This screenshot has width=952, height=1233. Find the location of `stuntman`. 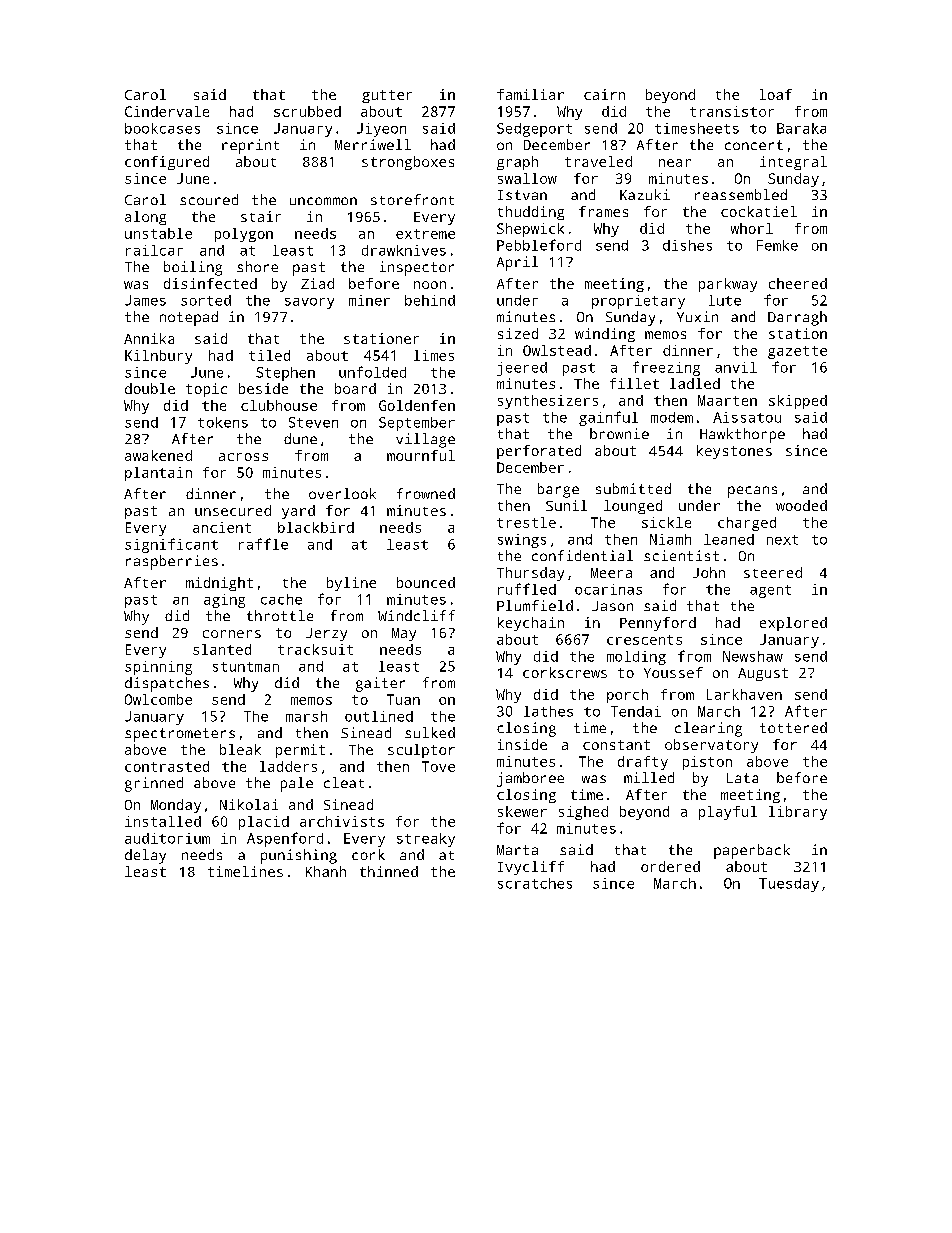

stuntman is located at coordinates (246, 667).
